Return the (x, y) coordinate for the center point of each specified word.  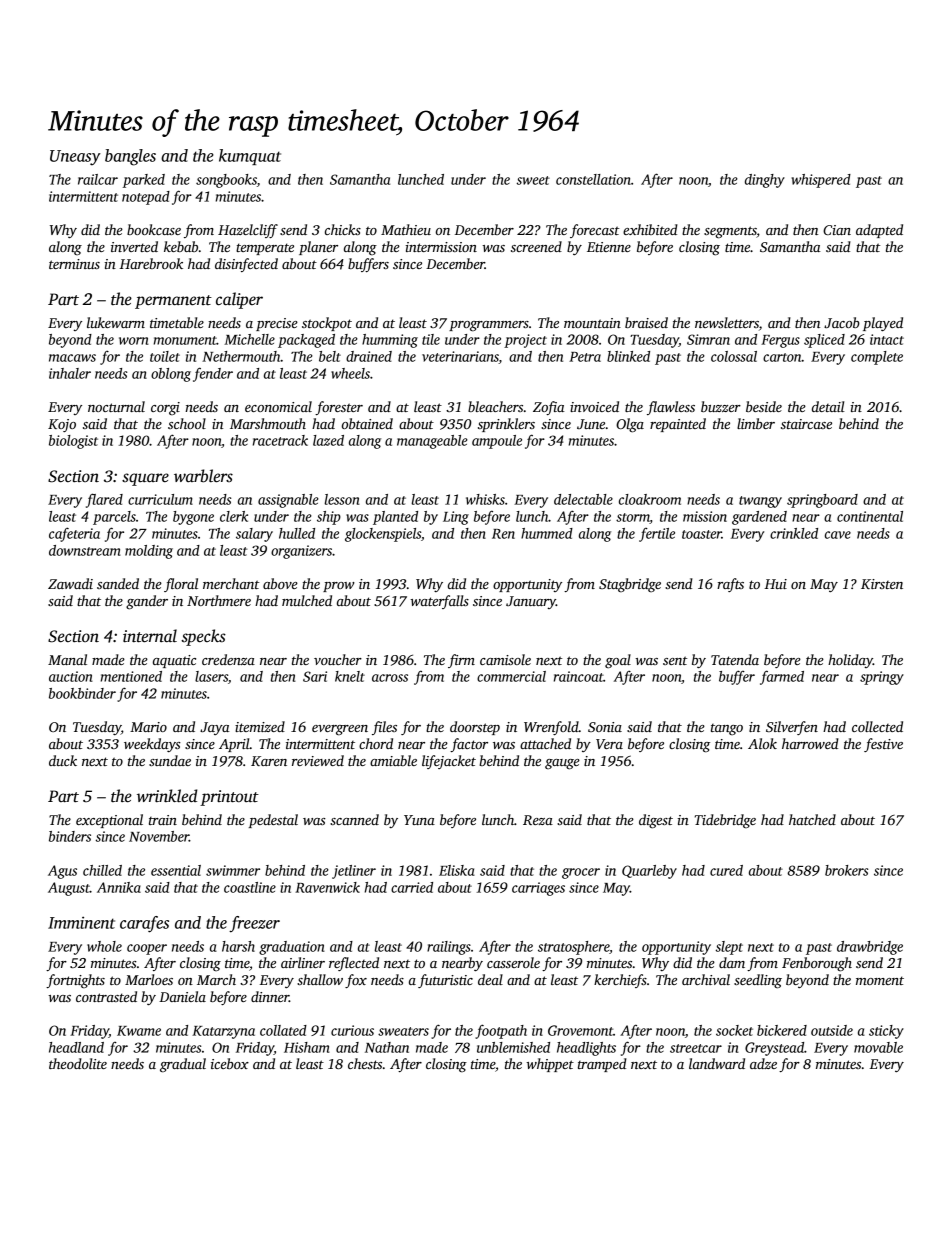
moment (880, 980)
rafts (730, 585)
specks (203, 637)
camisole (505, 659)
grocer (581, 873)
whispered (821, 181)
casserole (513, 962)
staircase (806, 424)
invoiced (594, 406)
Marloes (149, 979)
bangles (130, 157)
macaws (72, 358)
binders (70, 836)
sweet (533, 180)
